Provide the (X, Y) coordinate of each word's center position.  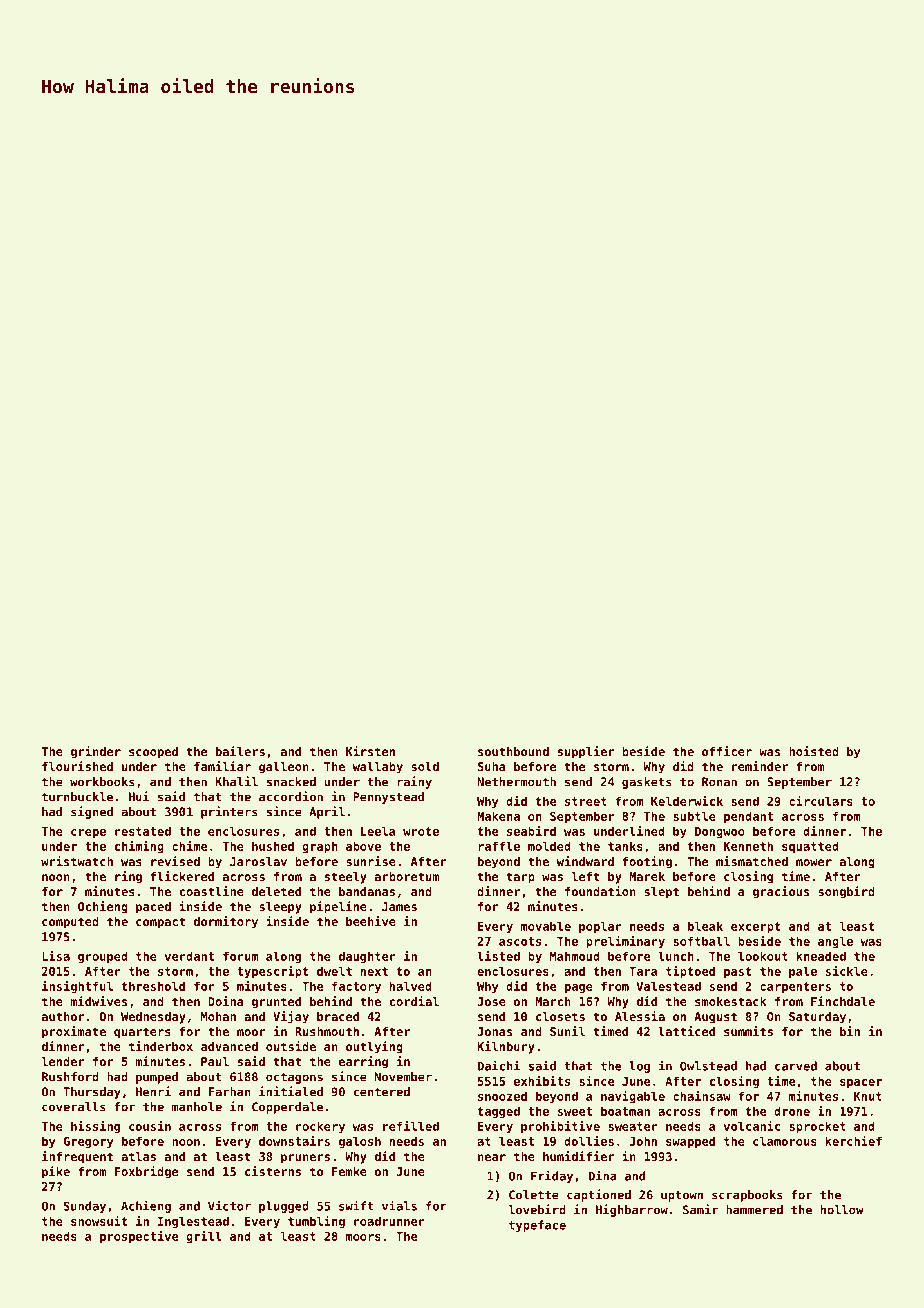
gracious (781, 892)
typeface (537, 1226)
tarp (520, 878)
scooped (153, 753)
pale (803, 972)
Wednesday (153, 1018)
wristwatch (77, 861)
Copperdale (287, 1108)
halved (411, 986)
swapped (690, 1142)
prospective (139, 1237)
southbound (513, 751)
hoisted (814, 751)
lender (63, 1061)
